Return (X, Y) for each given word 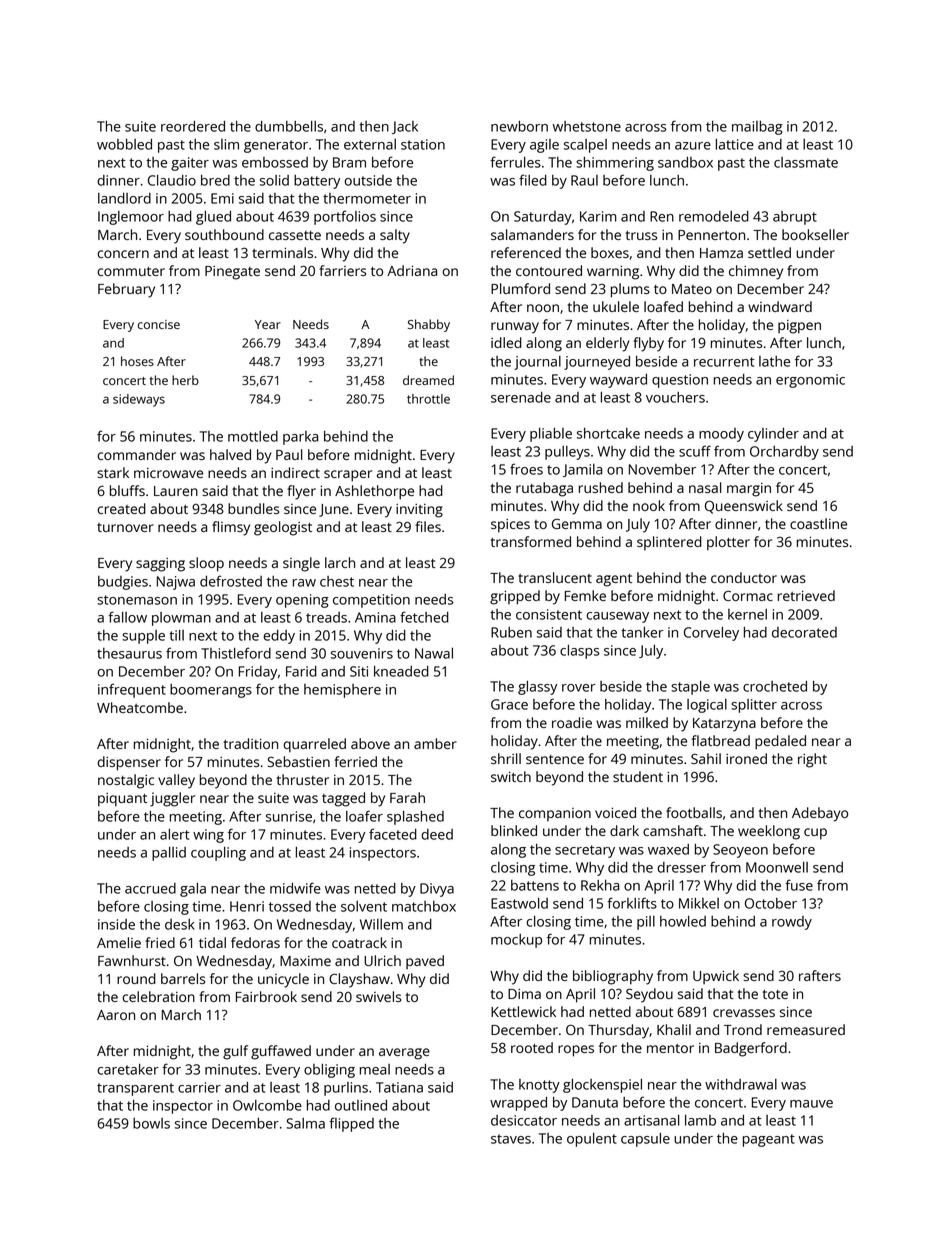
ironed (746, 758)
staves (511, 1139)
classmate (806, 162)
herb (185, 380)
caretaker (128, 1069)
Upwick (716, 977)
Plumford (520, 288)
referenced (526, 252)
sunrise (289, 816)
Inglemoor (131, 218)
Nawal (434, 653)
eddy (279, 637)
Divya (437, 890)
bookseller (815, 234)
